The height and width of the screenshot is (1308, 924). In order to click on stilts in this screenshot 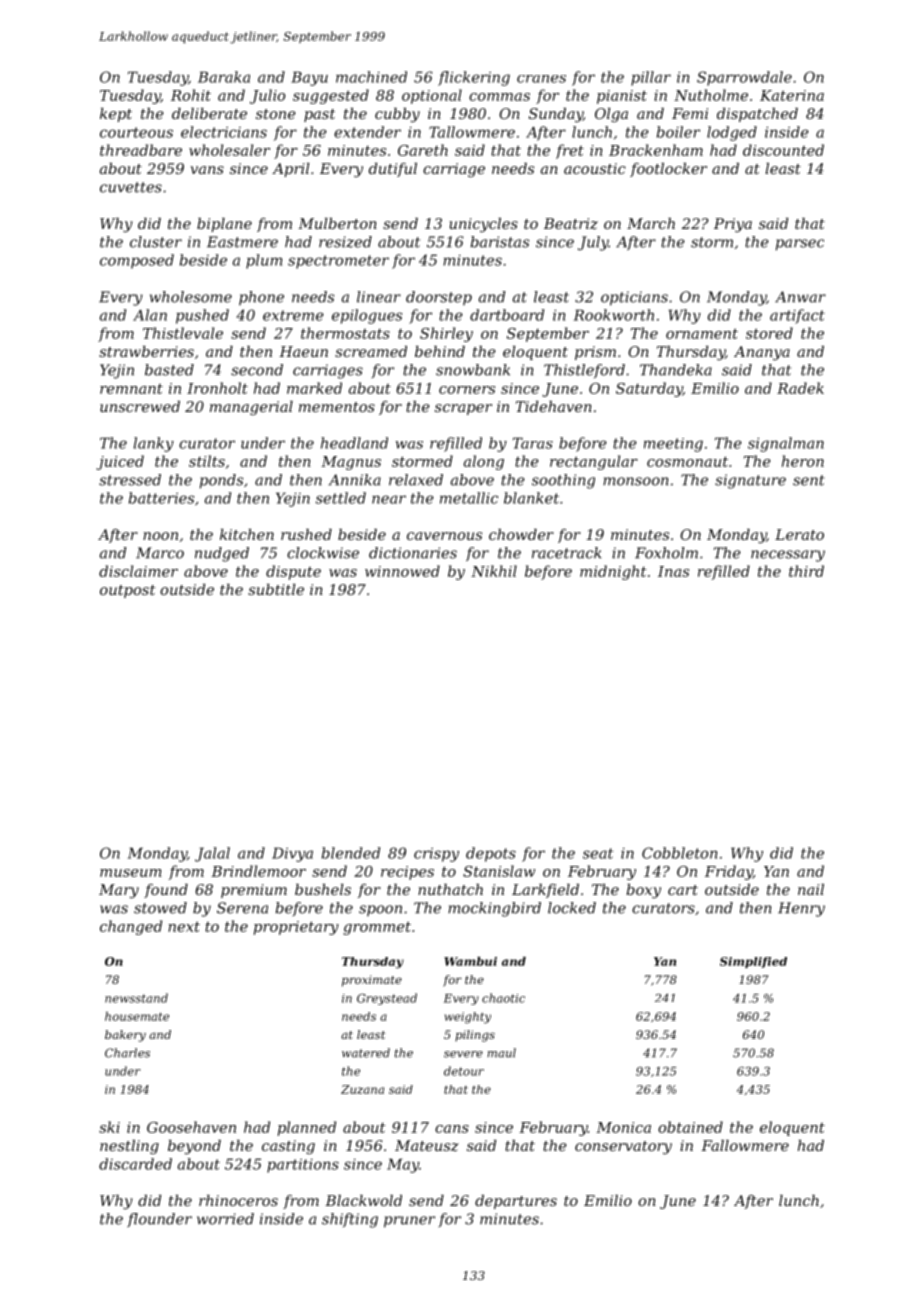, I will do `click(207, 461)`.
